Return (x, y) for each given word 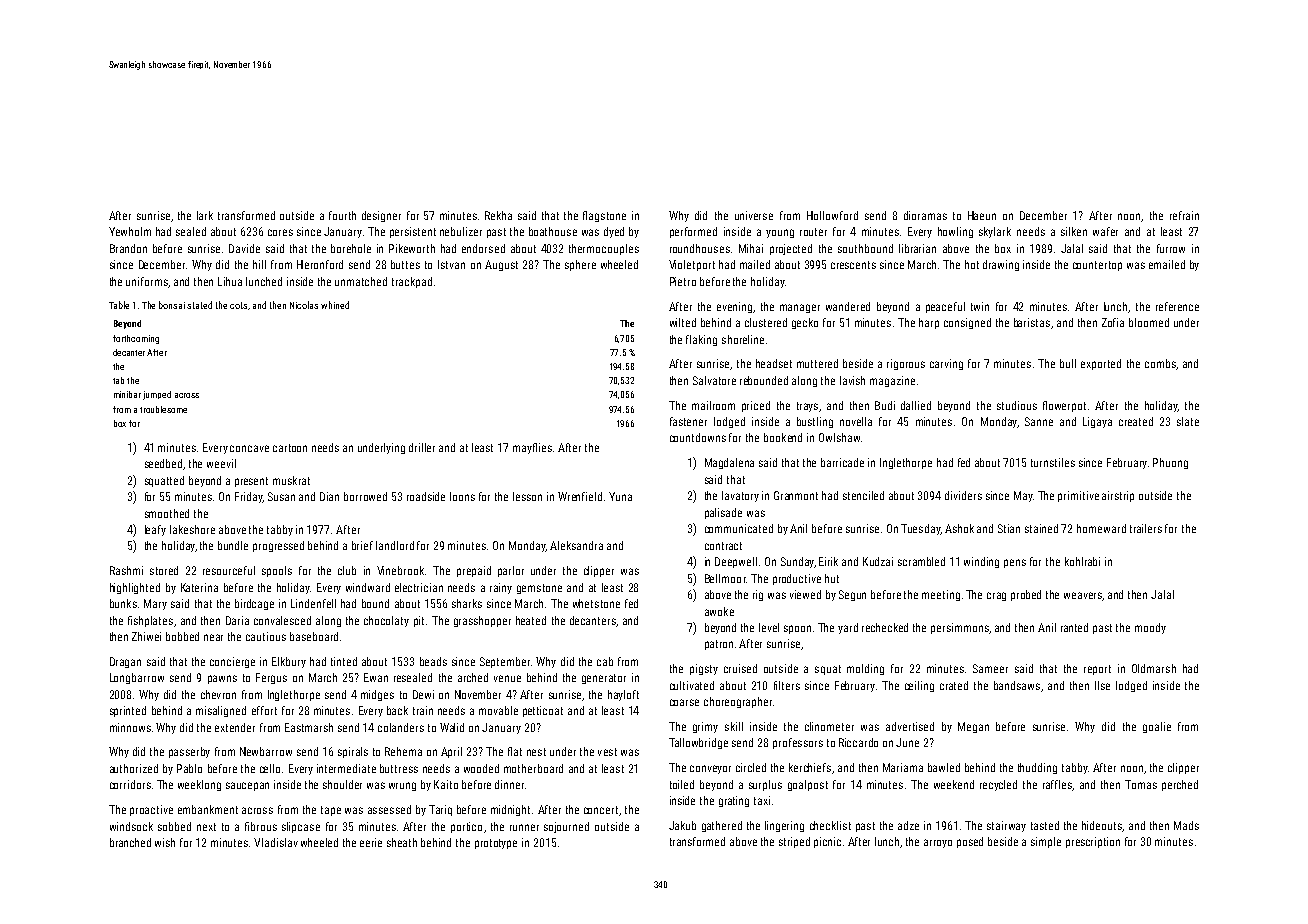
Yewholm (130, 231)
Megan (973, 727)
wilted (683, 322)
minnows (130, 727)
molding (865, 669)
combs (1160, 363)
